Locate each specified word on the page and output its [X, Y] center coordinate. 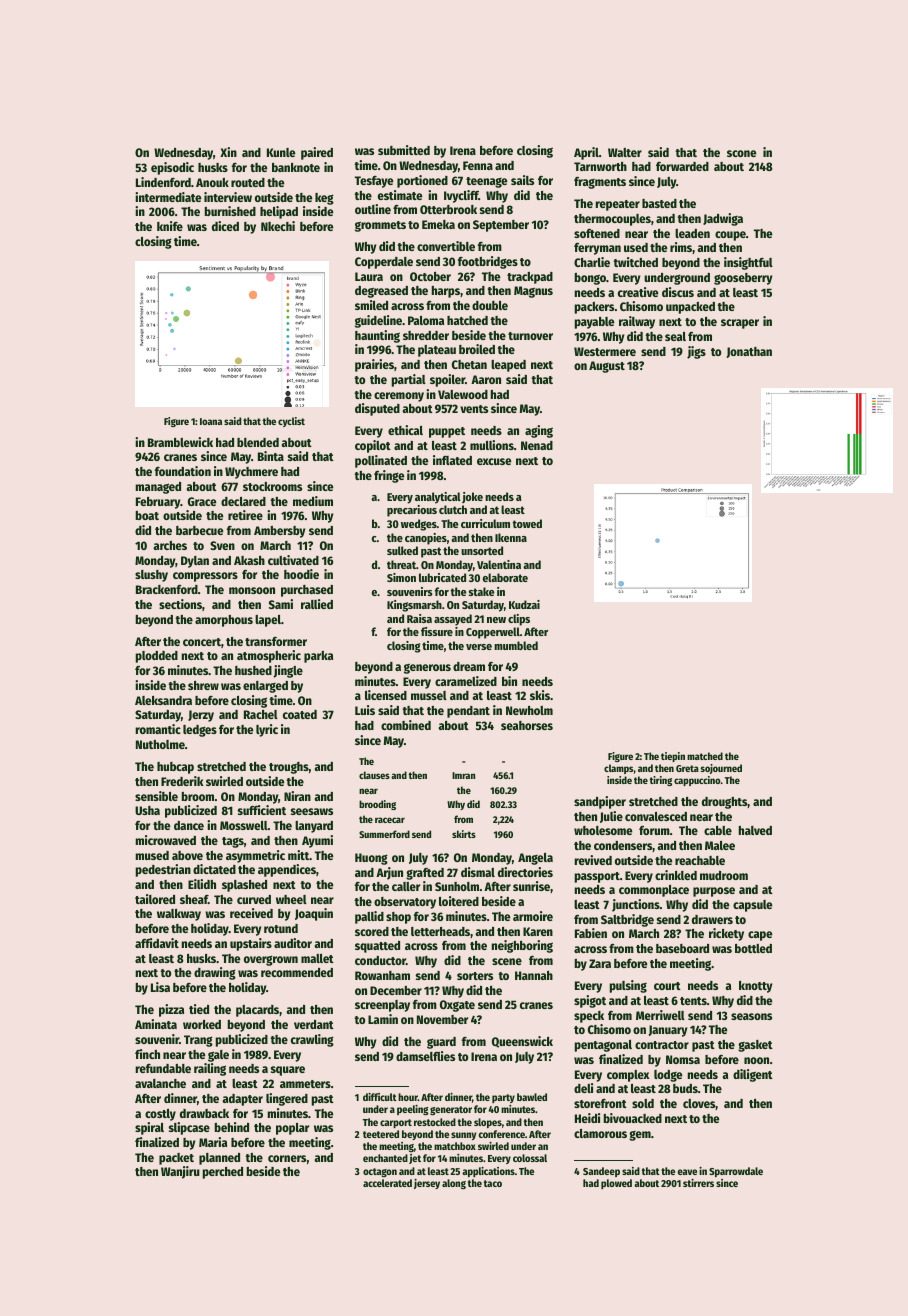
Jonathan [749, 352]
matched [705, 756]
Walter [625, 152]
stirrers [698, 1183]
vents [474, 409]
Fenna [478, 165]
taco [493, 1183]
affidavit [157, 943]
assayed [453, 620]
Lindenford [163, 182]
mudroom [724, 875]
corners [287, 1158]
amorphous [224, 621]
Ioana [211, 421]
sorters [475, 976]
